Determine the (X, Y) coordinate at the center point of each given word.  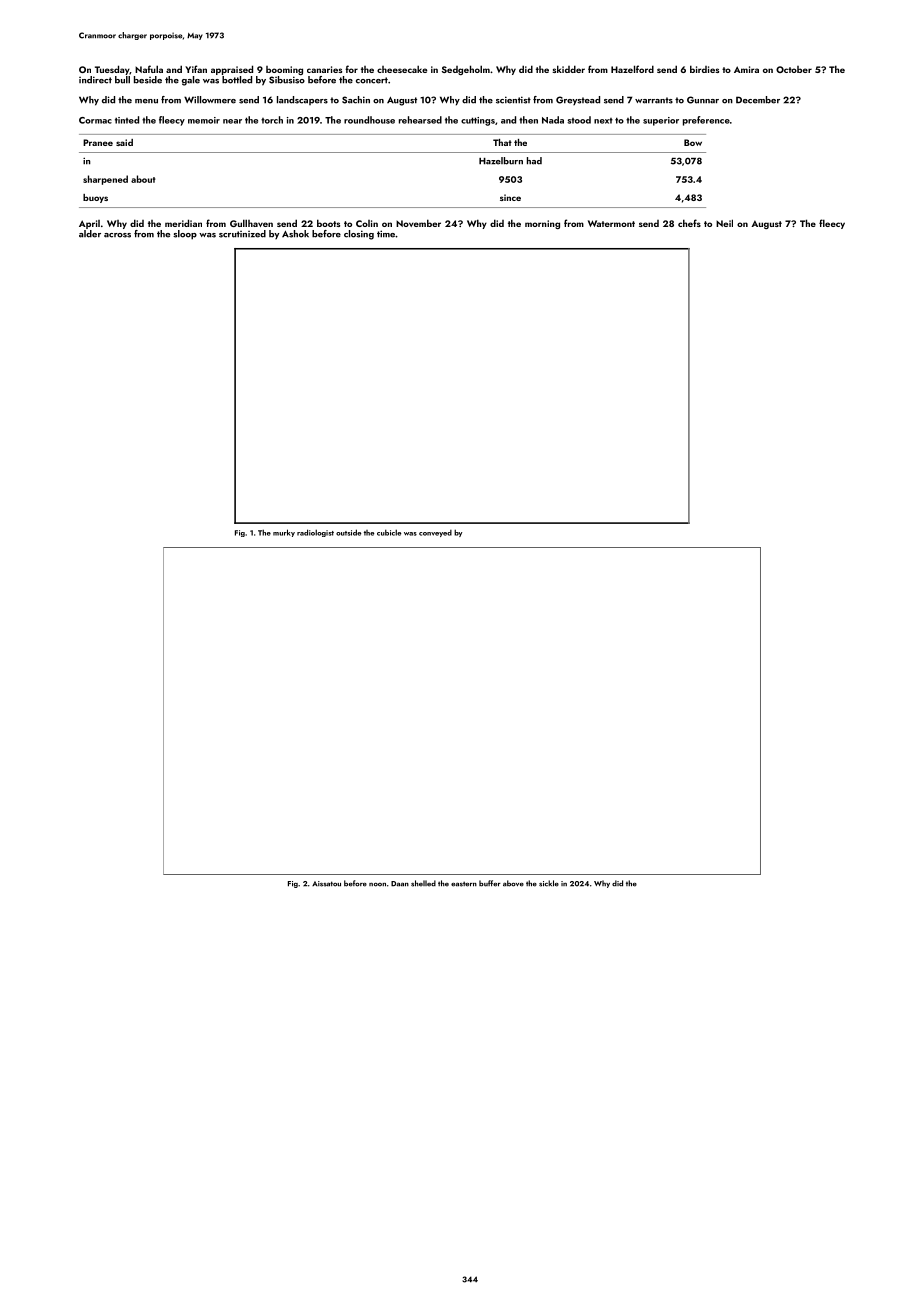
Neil (724, 223)
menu (146, 101)
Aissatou (326, 884)
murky (284, 533)
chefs (689, 223)
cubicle (389, 532)
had (534, 161)
